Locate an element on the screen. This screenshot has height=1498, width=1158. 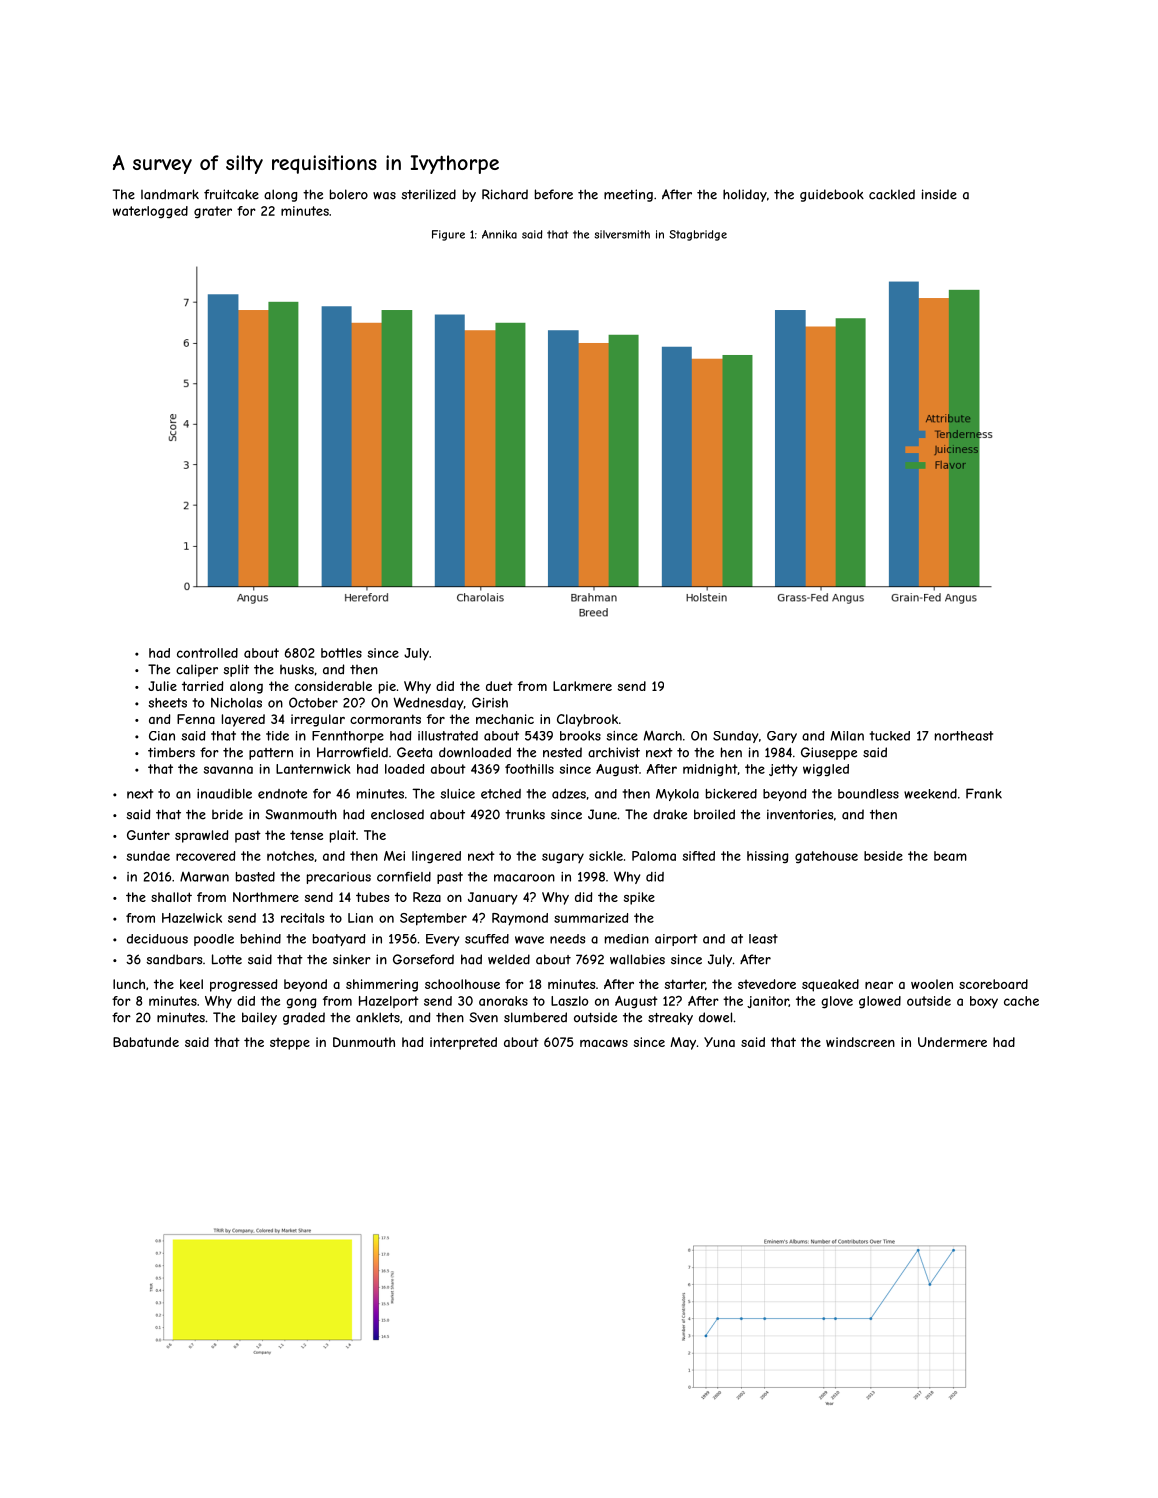
Babatunde is located at coordinates (146, 1042).
